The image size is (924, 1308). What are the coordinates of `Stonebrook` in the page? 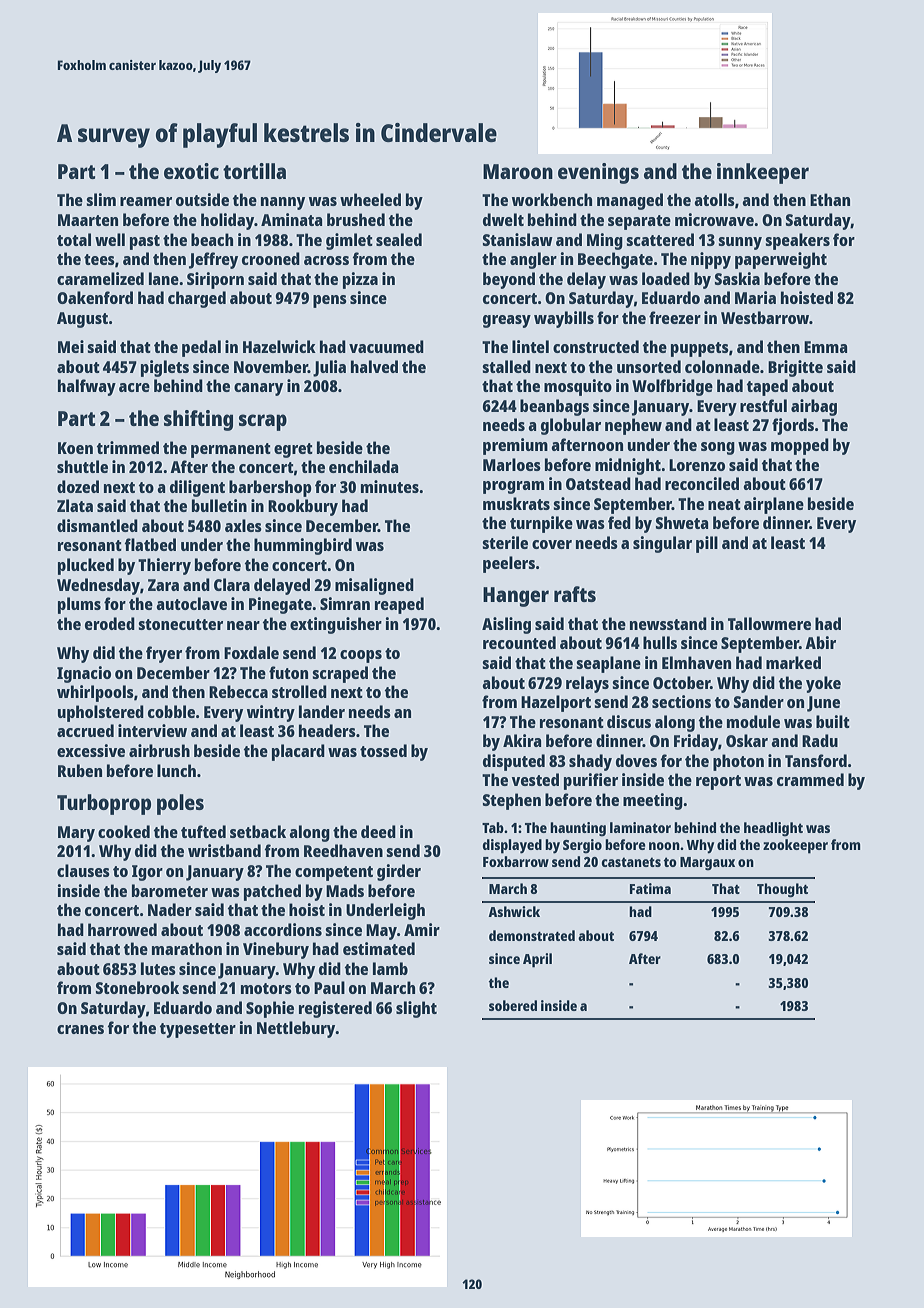 It's located at (137, 987).
